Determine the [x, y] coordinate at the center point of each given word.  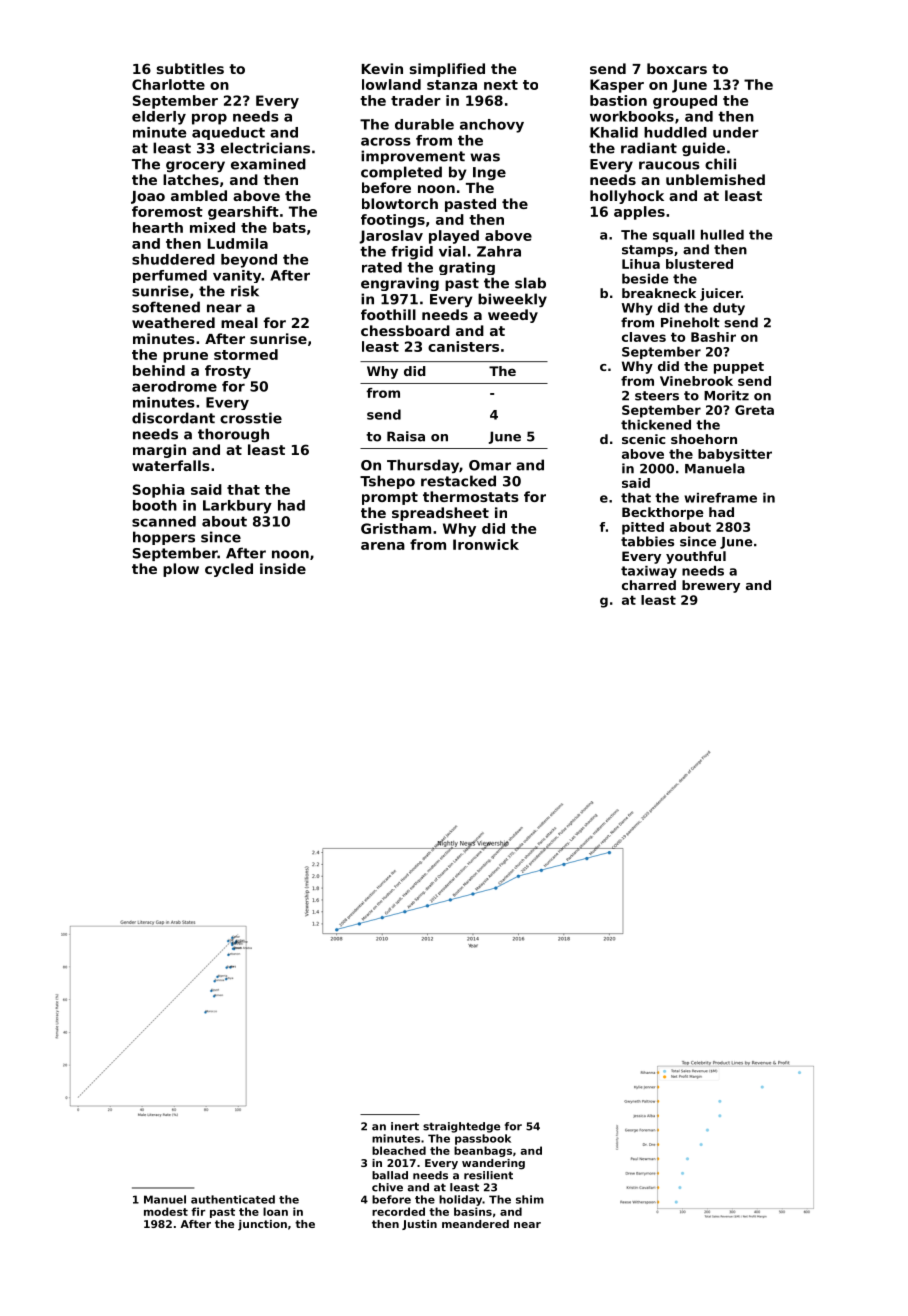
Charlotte [168, 84]
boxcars [677, 68]
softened [166, 307]
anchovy [492, 126]
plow [181, 570]
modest [166, 1211]
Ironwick [486, 544]
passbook [483, 1139]
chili [720, 164]
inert [405, 1126]
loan [275, 1211]
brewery [711, 586]
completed [401, 173]
